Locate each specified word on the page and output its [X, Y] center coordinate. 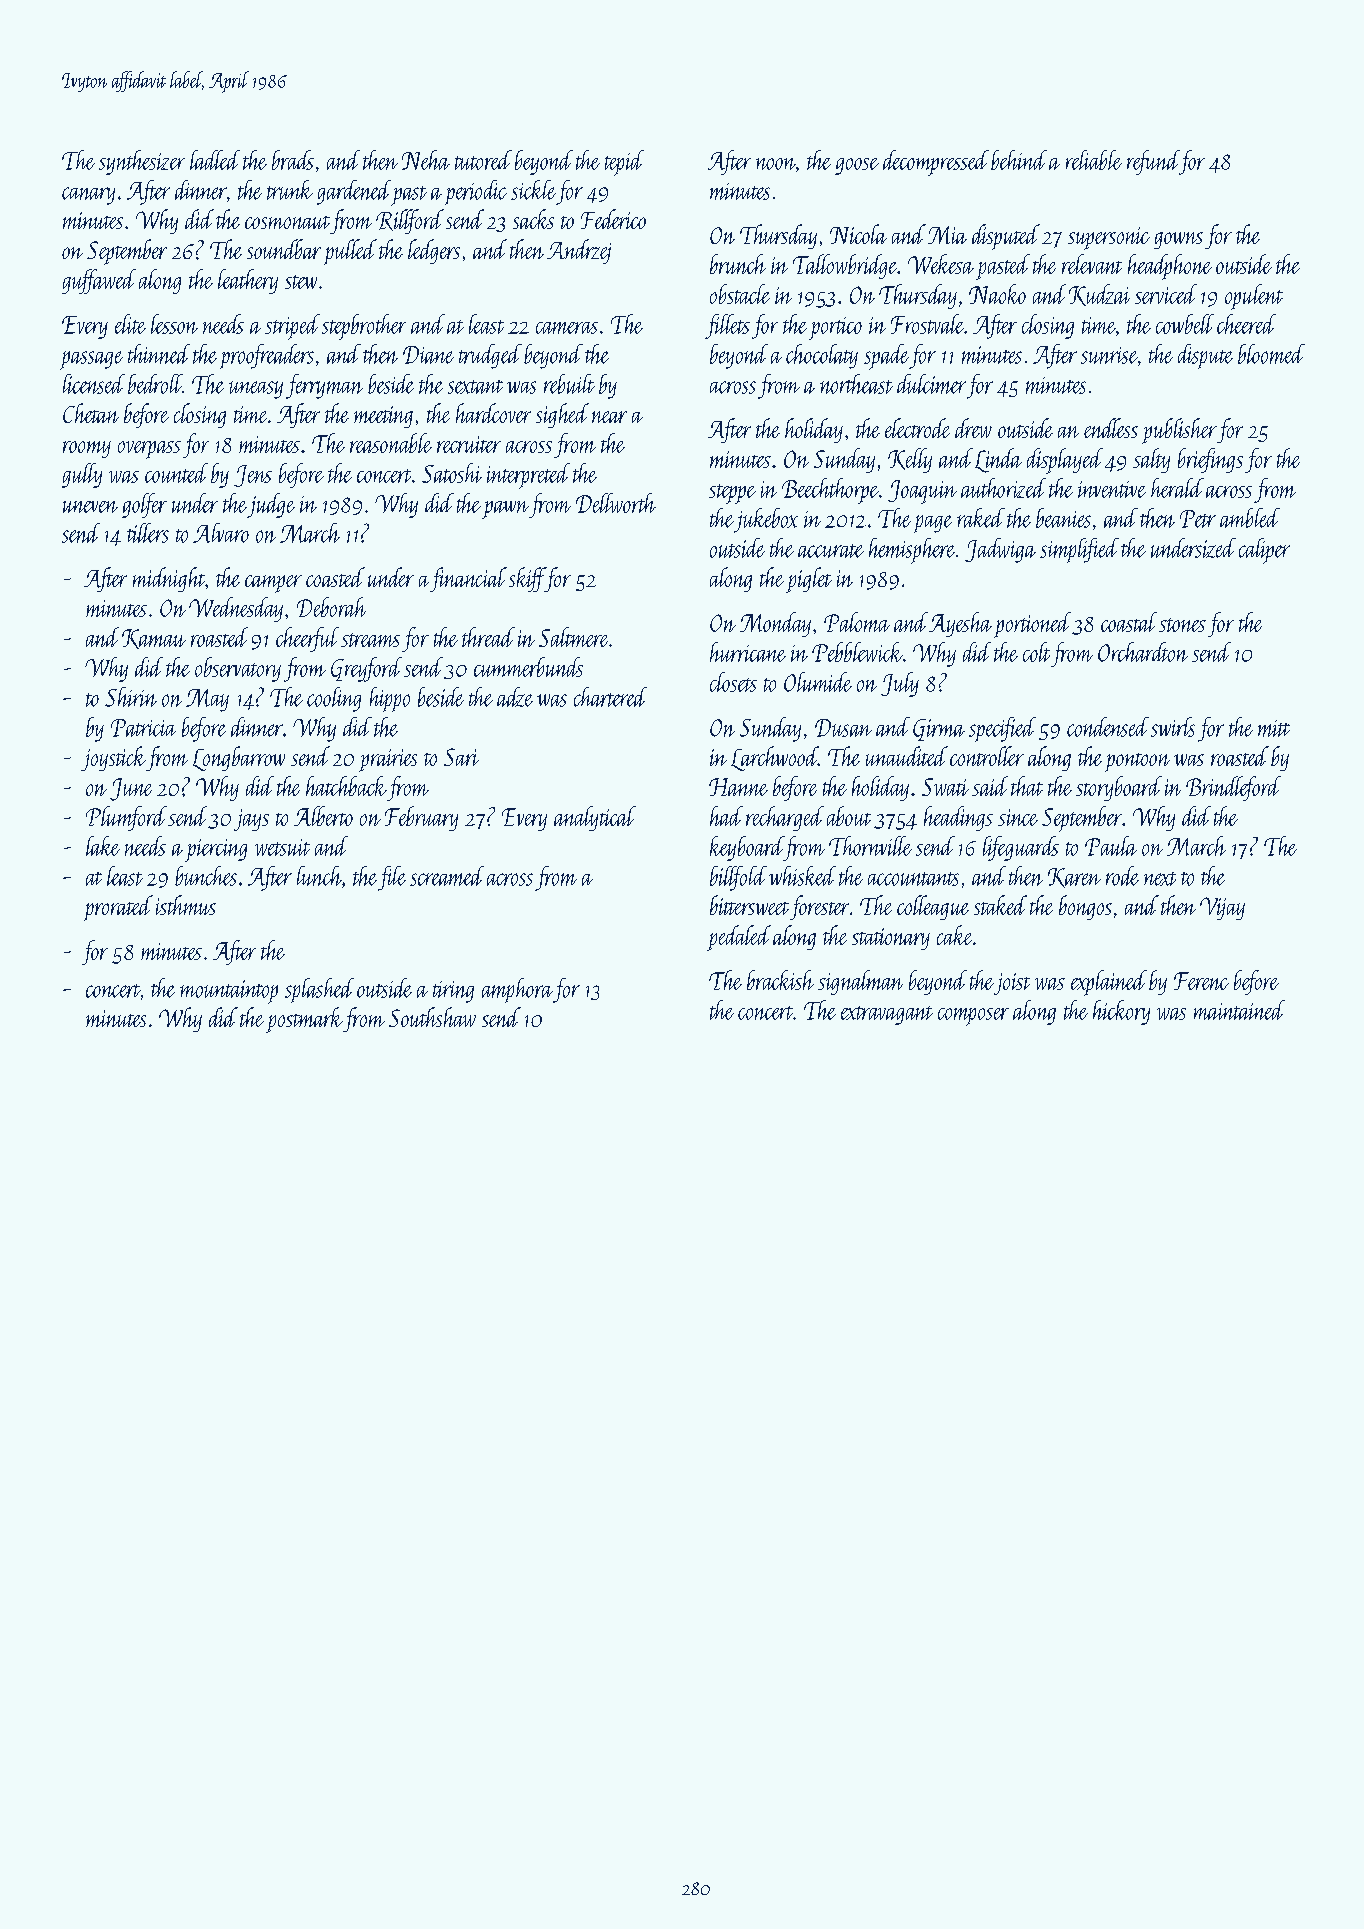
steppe [732, 494]
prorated [118, 908]
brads [293, 160]
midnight [169, 579]
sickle [533, 190]
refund [1153, 162]
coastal [1129, 622]
